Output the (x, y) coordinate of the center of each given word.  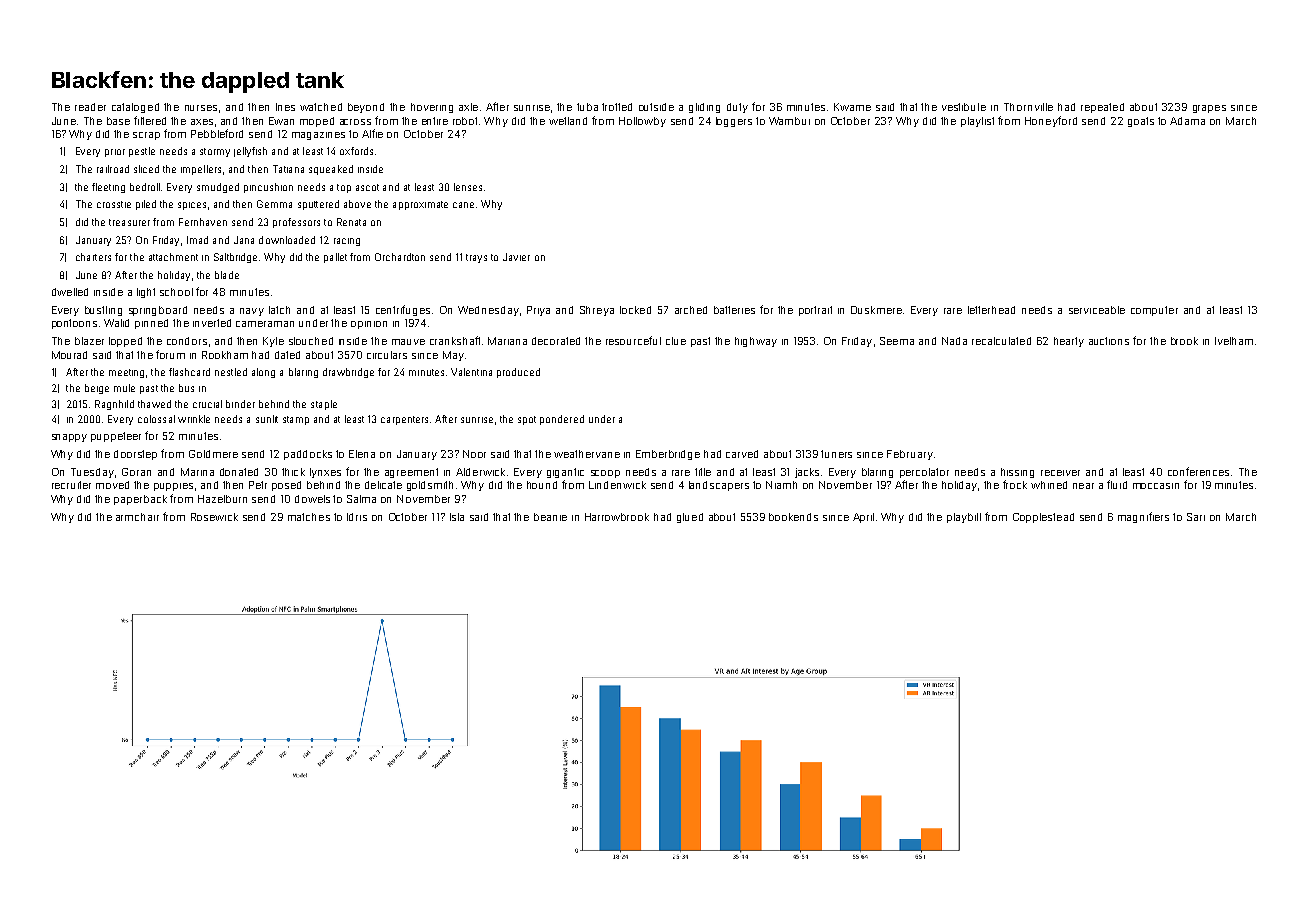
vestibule (964, 107)
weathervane (587, 454)
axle (468, 107)
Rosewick (214, 517)
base (118, 121)
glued (690, 518)
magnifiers (1143, 517)
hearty (1069, 342)
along (263, 373)
